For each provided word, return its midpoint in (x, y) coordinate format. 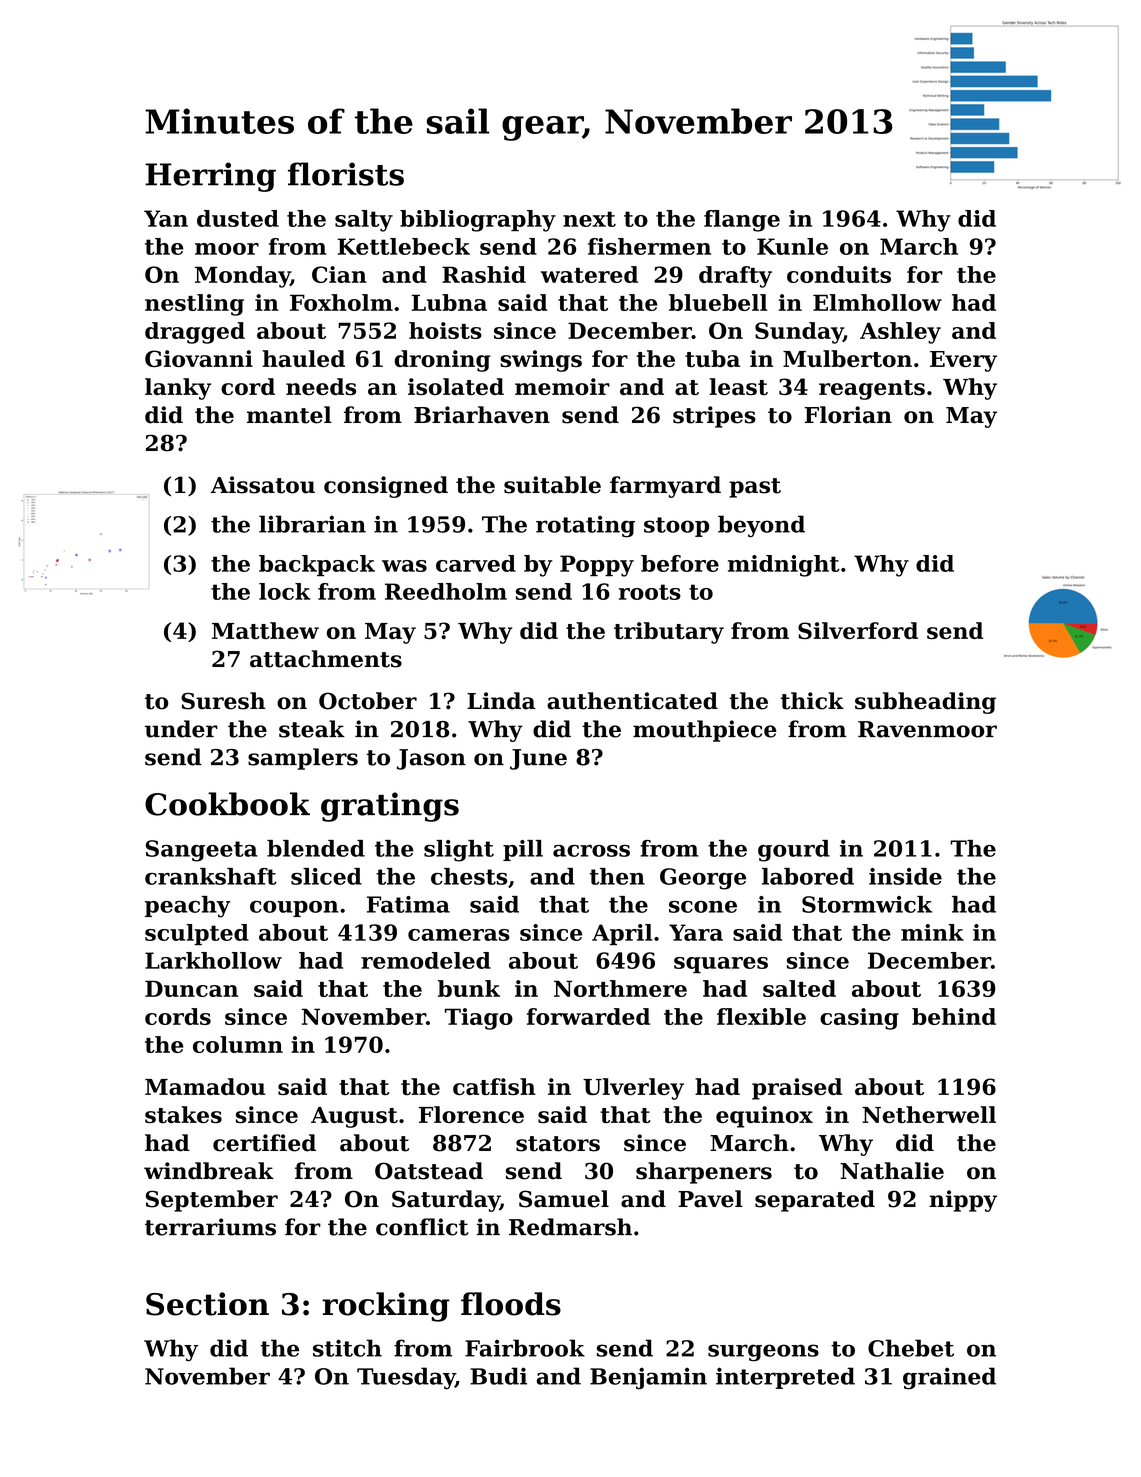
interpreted (785, 1378)
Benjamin (648, 1378)
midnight (784, 566)
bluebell (718, 302)
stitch (347, 1348)
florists (346, 174)
